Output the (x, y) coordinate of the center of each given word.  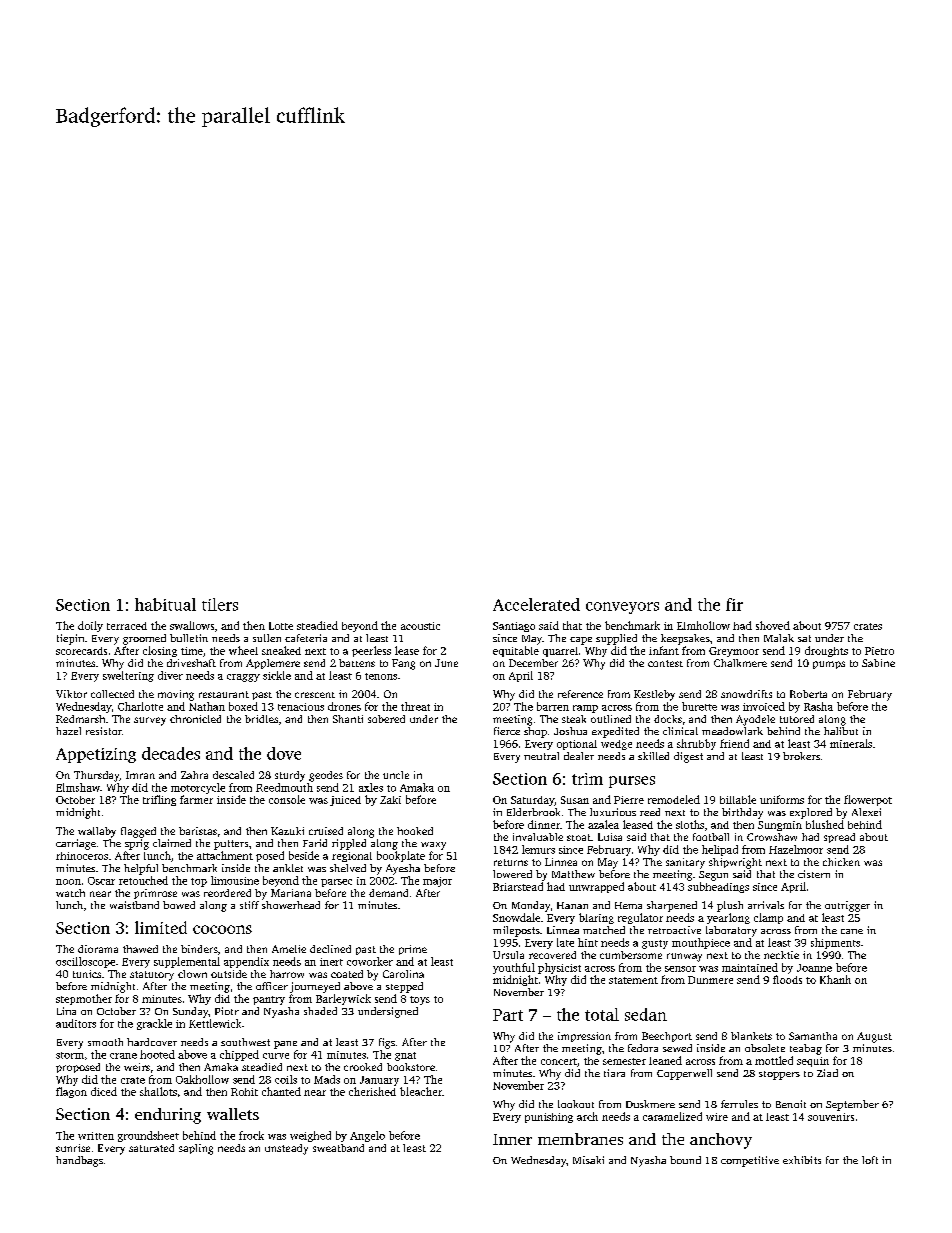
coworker (370, 961)
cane (852, 931)
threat (415, 706)
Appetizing (96, 755)
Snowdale (516, 917)
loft (870, 1160)
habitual (165, 604)
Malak (779, 638)
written (96, 1136)
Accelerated (536, 604)
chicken (841, 862)
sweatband (338, 1148)
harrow (287, 974)
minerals (851, 743)
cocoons (222, 929)
